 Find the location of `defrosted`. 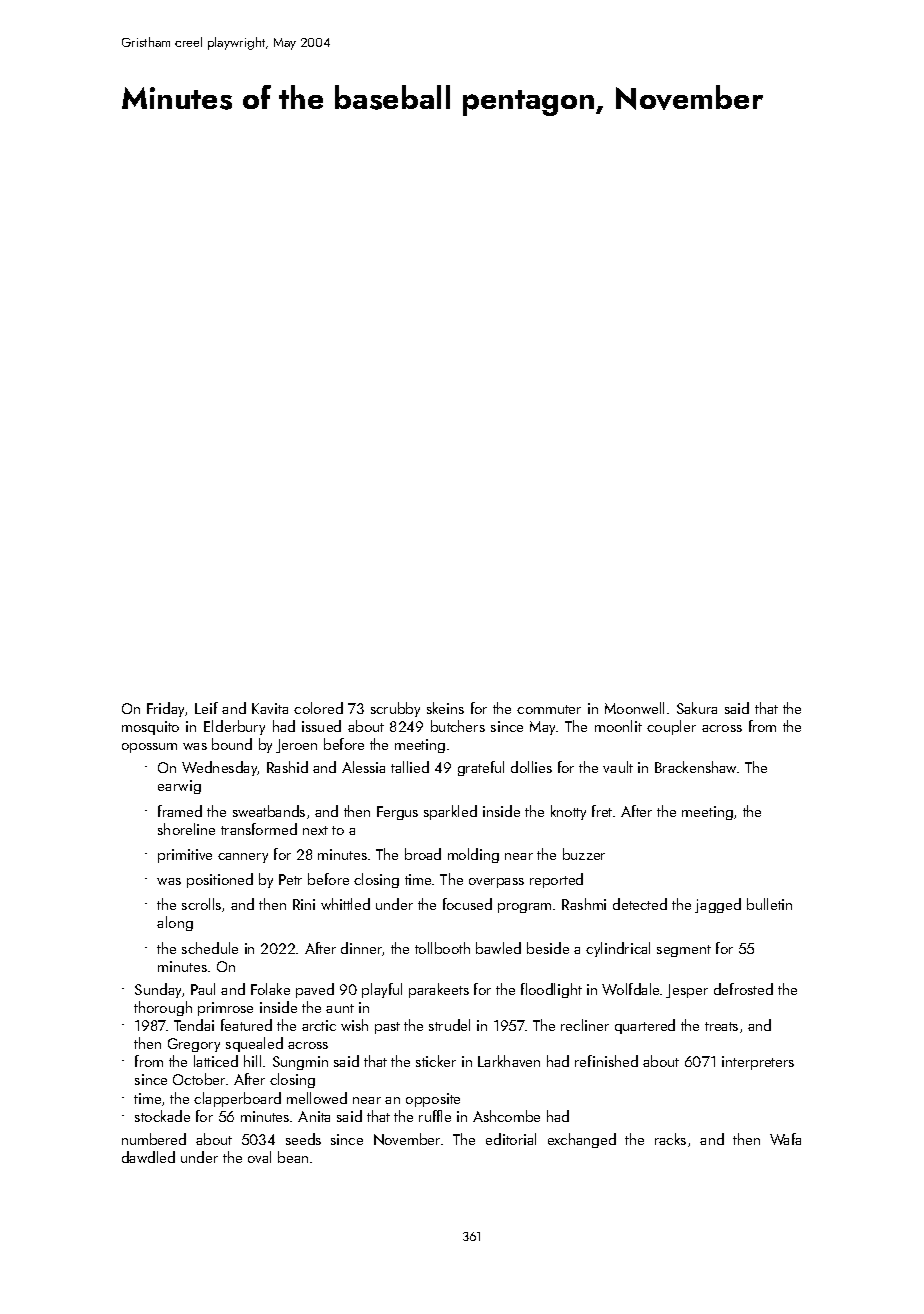

defrosted is located at coordinates (743, 989).
